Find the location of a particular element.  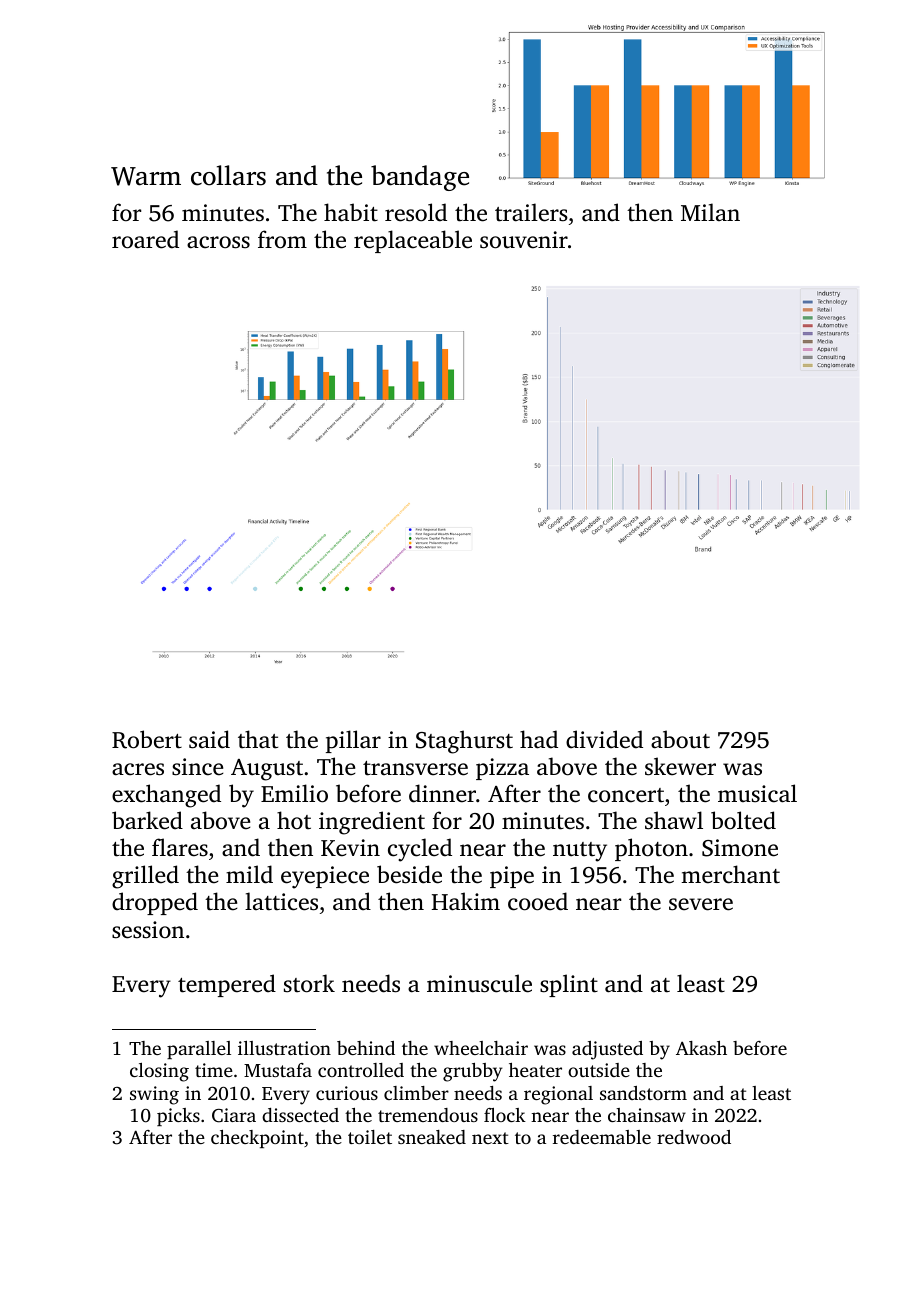

said is located at coordinates (209, 739).
